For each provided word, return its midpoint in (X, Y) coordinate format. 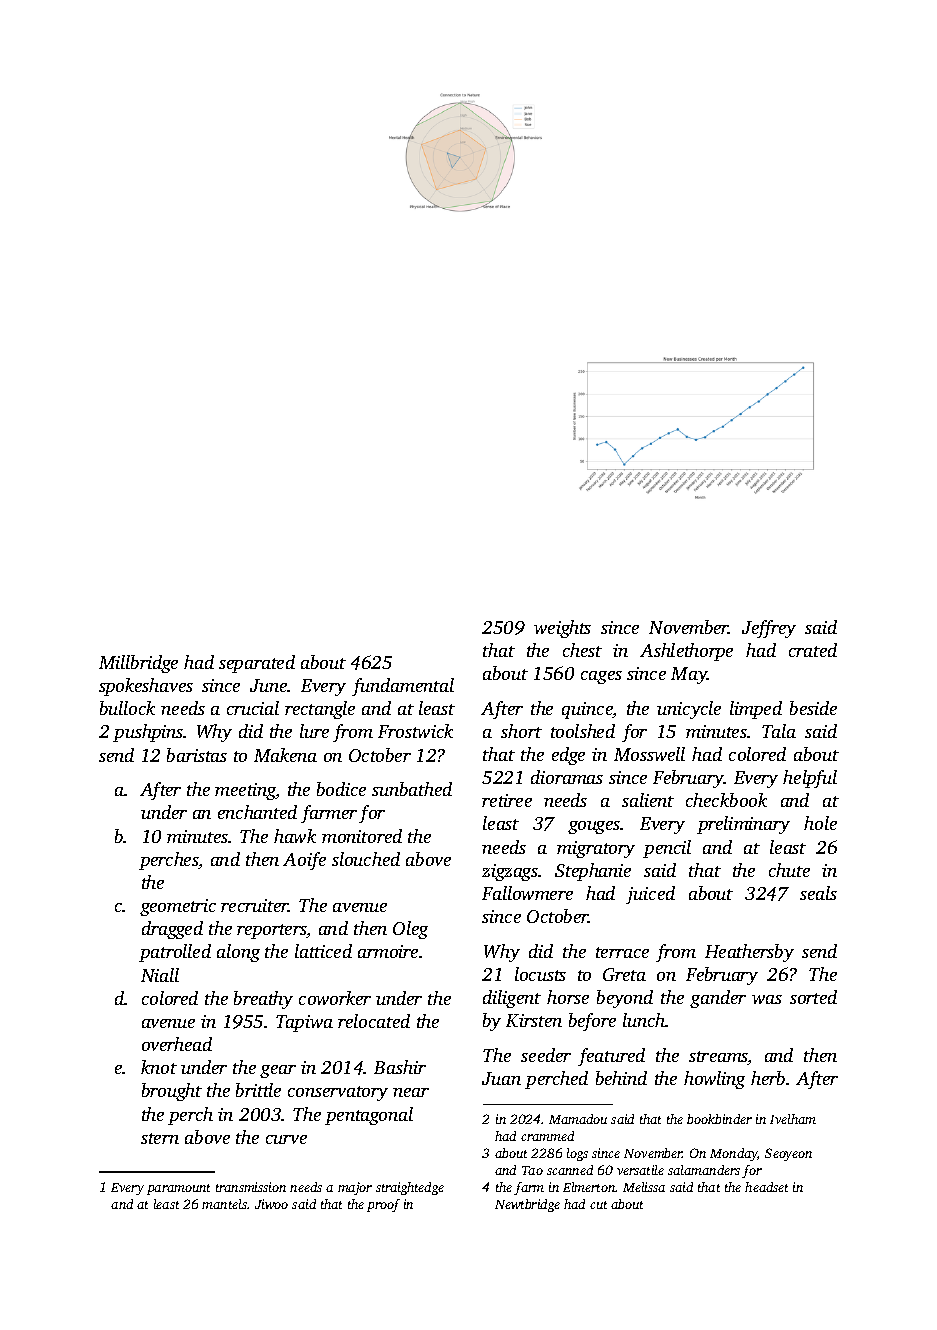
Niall (160, 975)
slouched (366, 859)
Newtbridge (527, 1205)
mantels (224, 1204)
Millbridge (138, 664)
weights (562, 629)
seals (818, 893)
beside (813, 708)
